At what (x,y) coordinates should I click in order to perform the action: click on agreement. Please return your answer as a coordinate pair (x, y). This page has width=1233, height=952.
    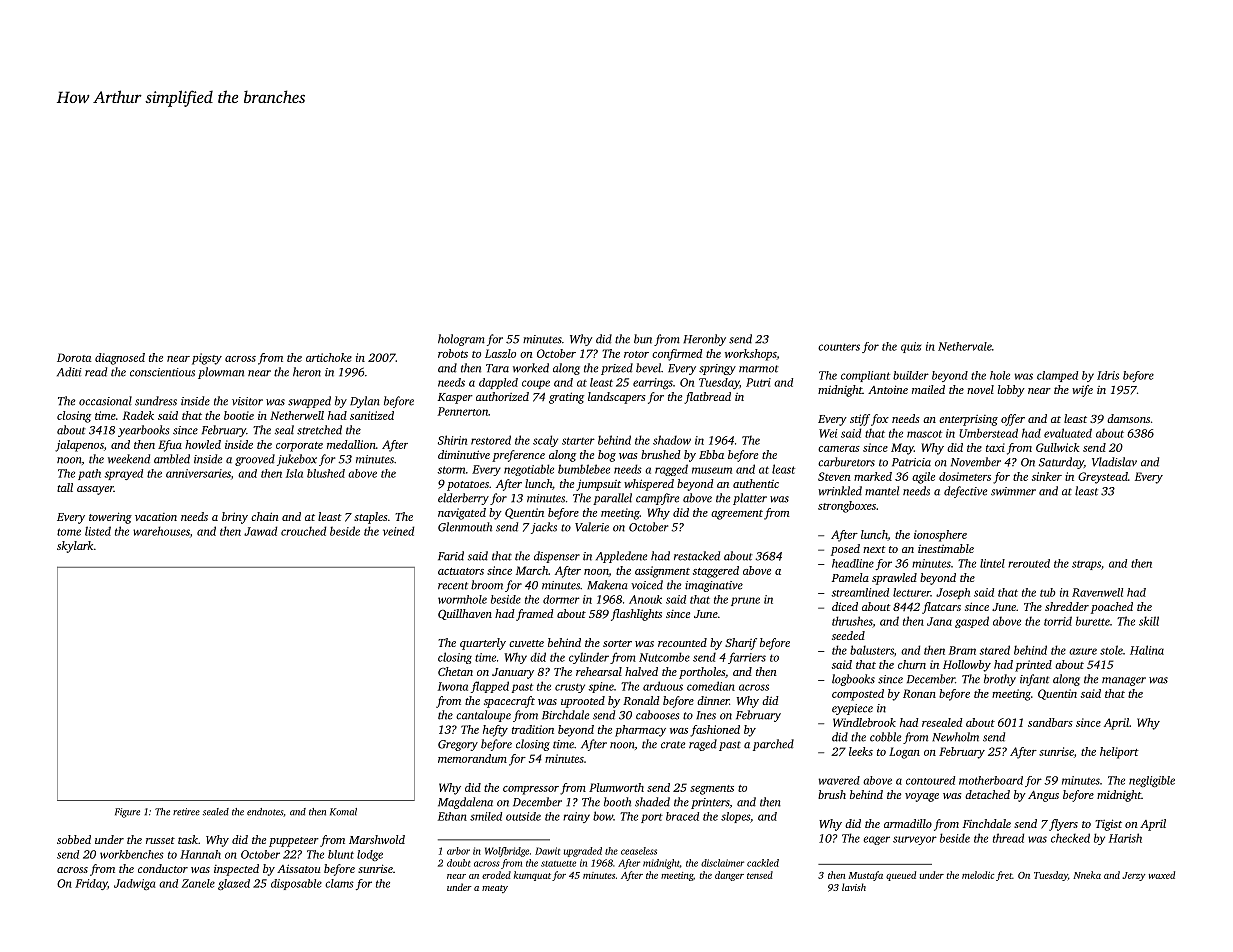
    Looking at the image, I should click on (737, 515).
